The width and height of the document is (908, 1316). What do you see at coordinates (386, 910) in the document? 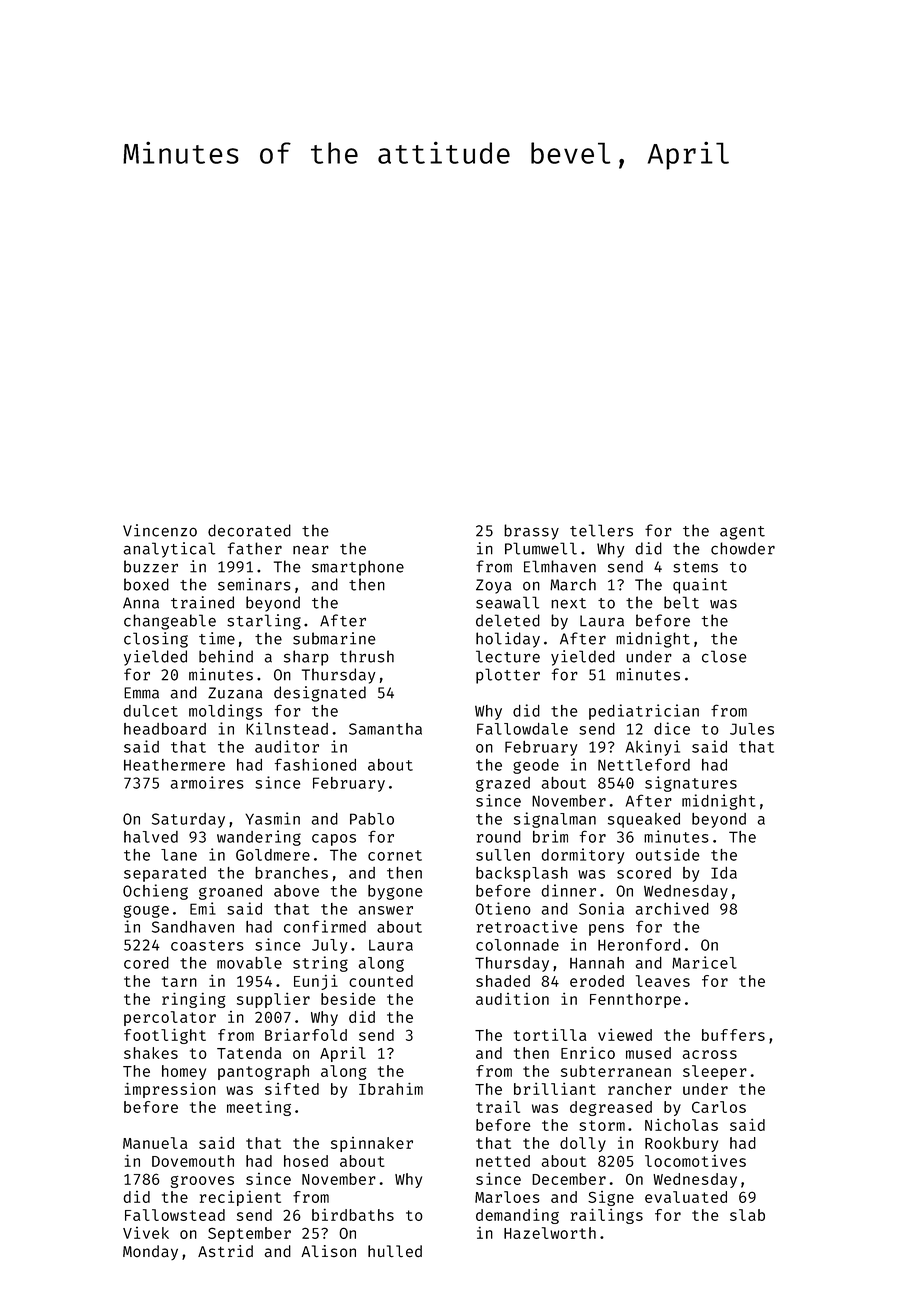
I see `answer` at bounding box center [386, 910].
